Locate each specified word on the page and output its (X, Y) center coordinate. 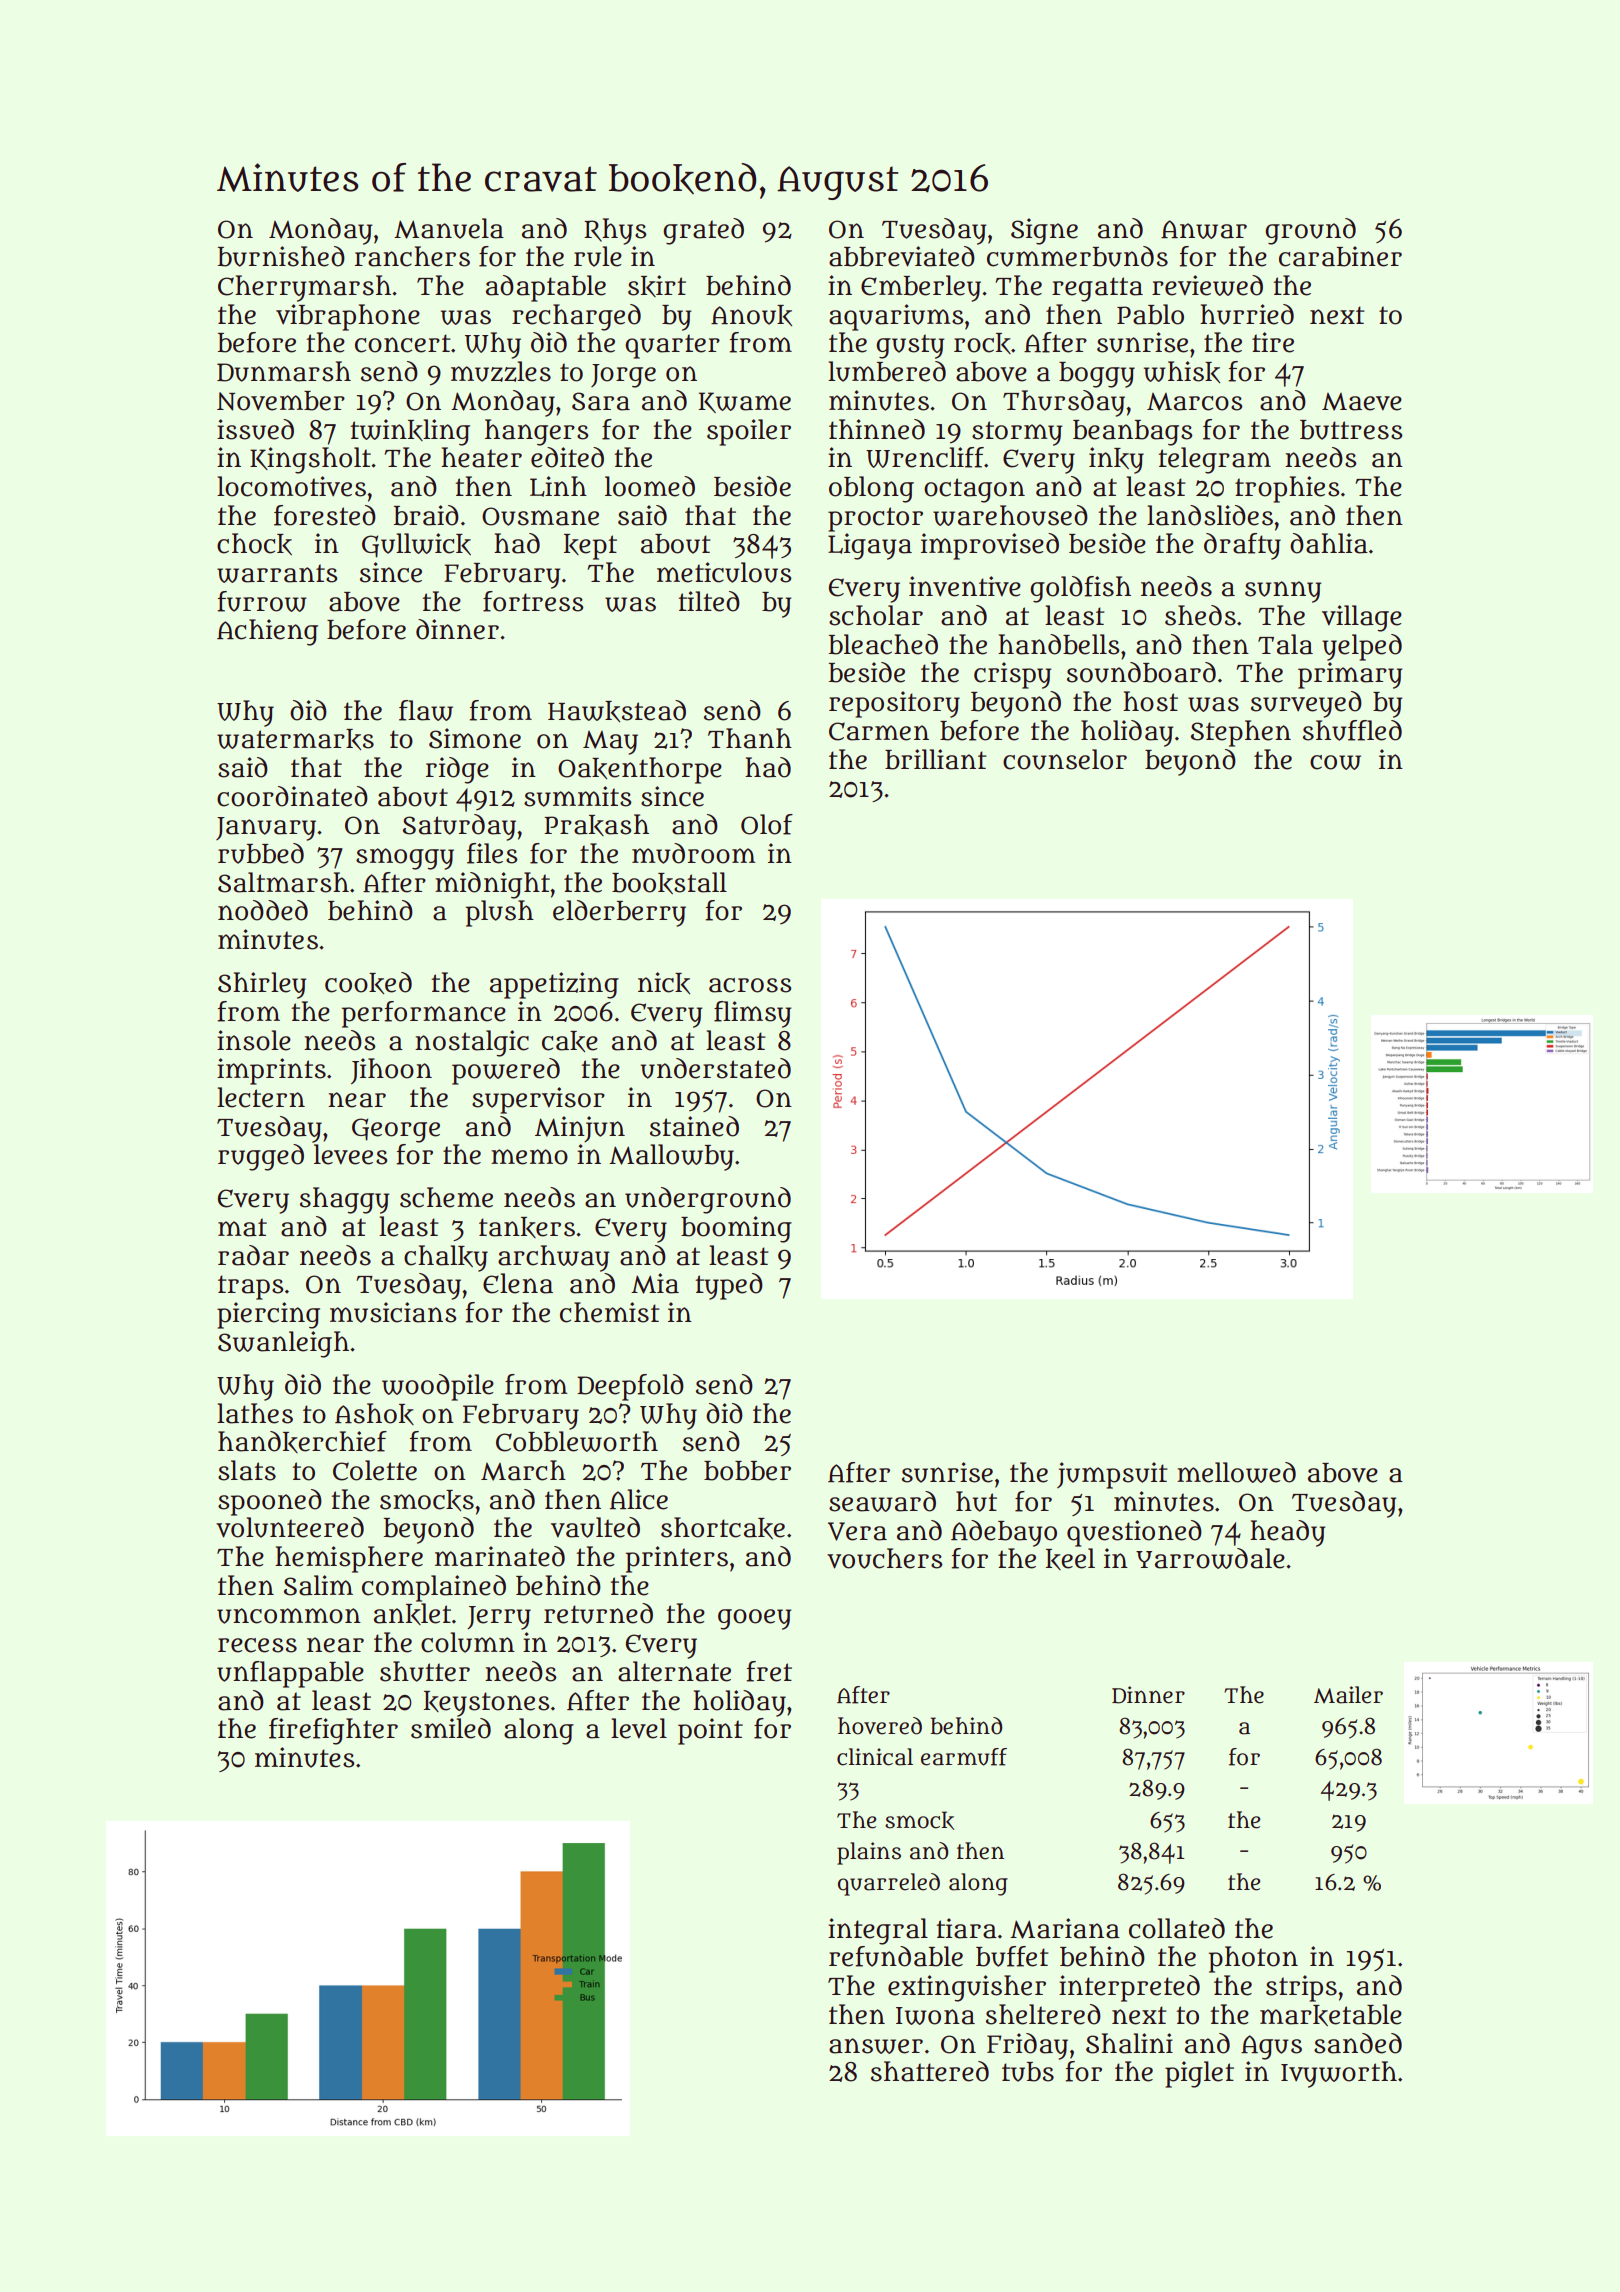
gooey (754, 1619)
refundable (896, 1956)
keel (1070, 1559)
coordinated (292, 796)
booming (736, 1229)
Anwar (1204, 229)
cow (1335, 762)
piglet (1199, 2074)
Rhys (615, 231)
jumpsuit (1112, 1475)
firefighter (333, 1731)
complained (434, 1588)
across (750, 985)
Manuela (449, 228)
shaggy (344, 1200)
